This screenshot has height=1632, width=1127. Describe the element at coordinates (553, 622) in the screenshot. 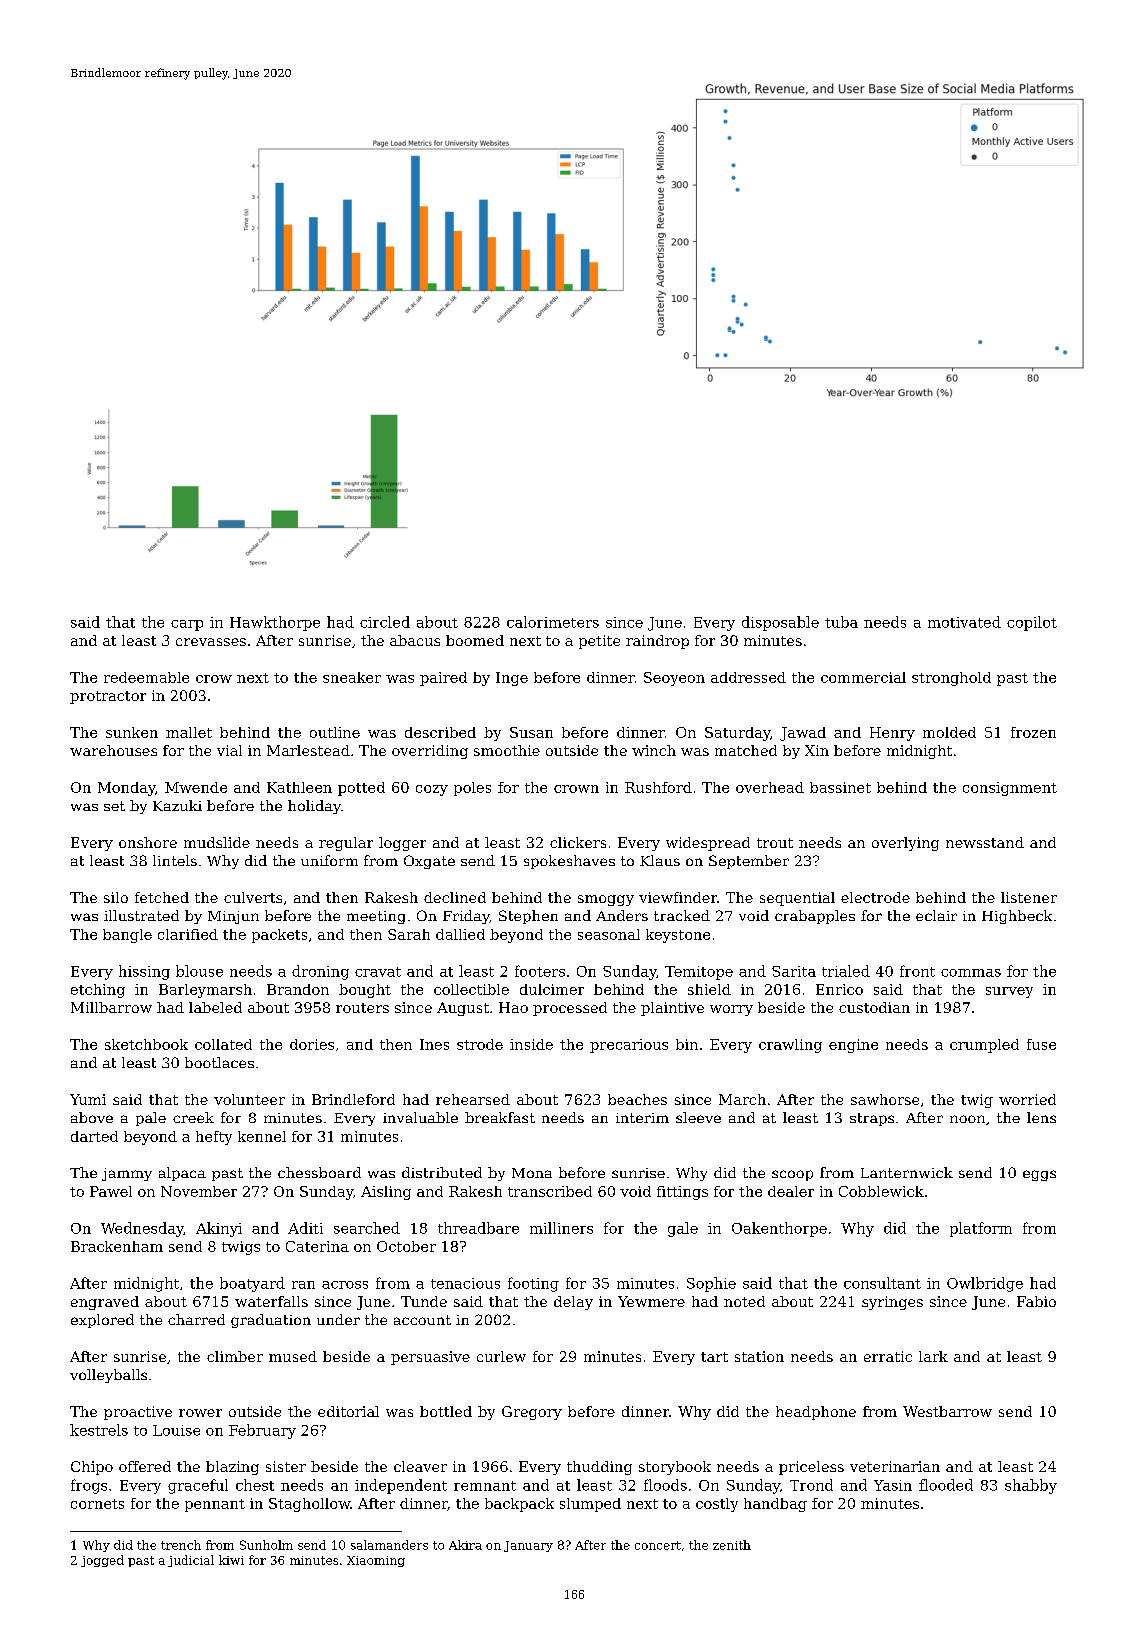

I see `calorimeters` at that location.
